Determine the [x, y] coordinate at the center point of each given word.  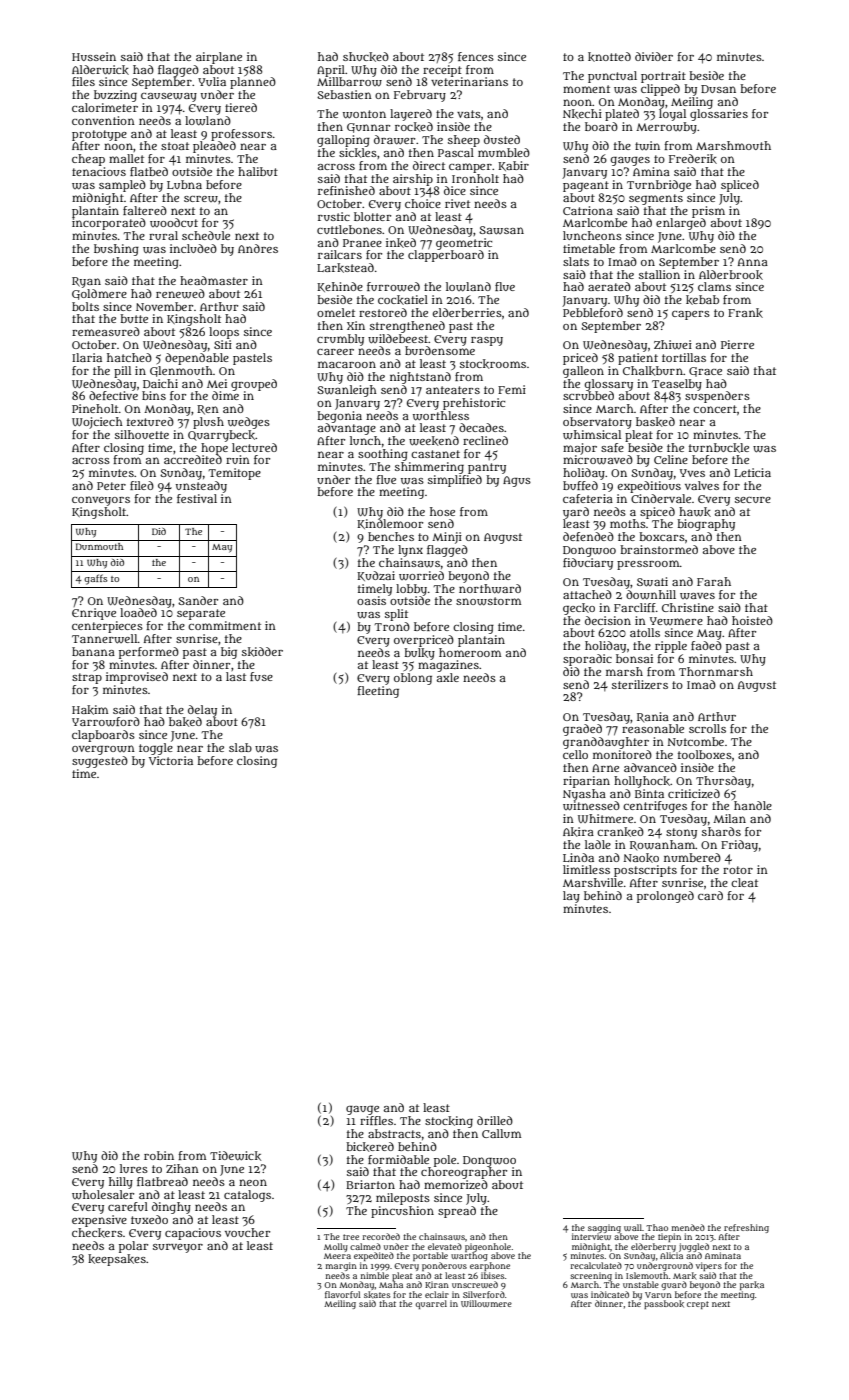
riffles [376, 1120]
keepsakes [117, 1260]
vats [469, 114]
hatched [129, 357]
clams [714, 286]
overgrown [103, 750]
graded [582, 730]
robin [159, 1155]
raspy [487, 341]
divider [654, 56]
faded [706, 645]
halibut [258, 171]
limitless [586, 869]
